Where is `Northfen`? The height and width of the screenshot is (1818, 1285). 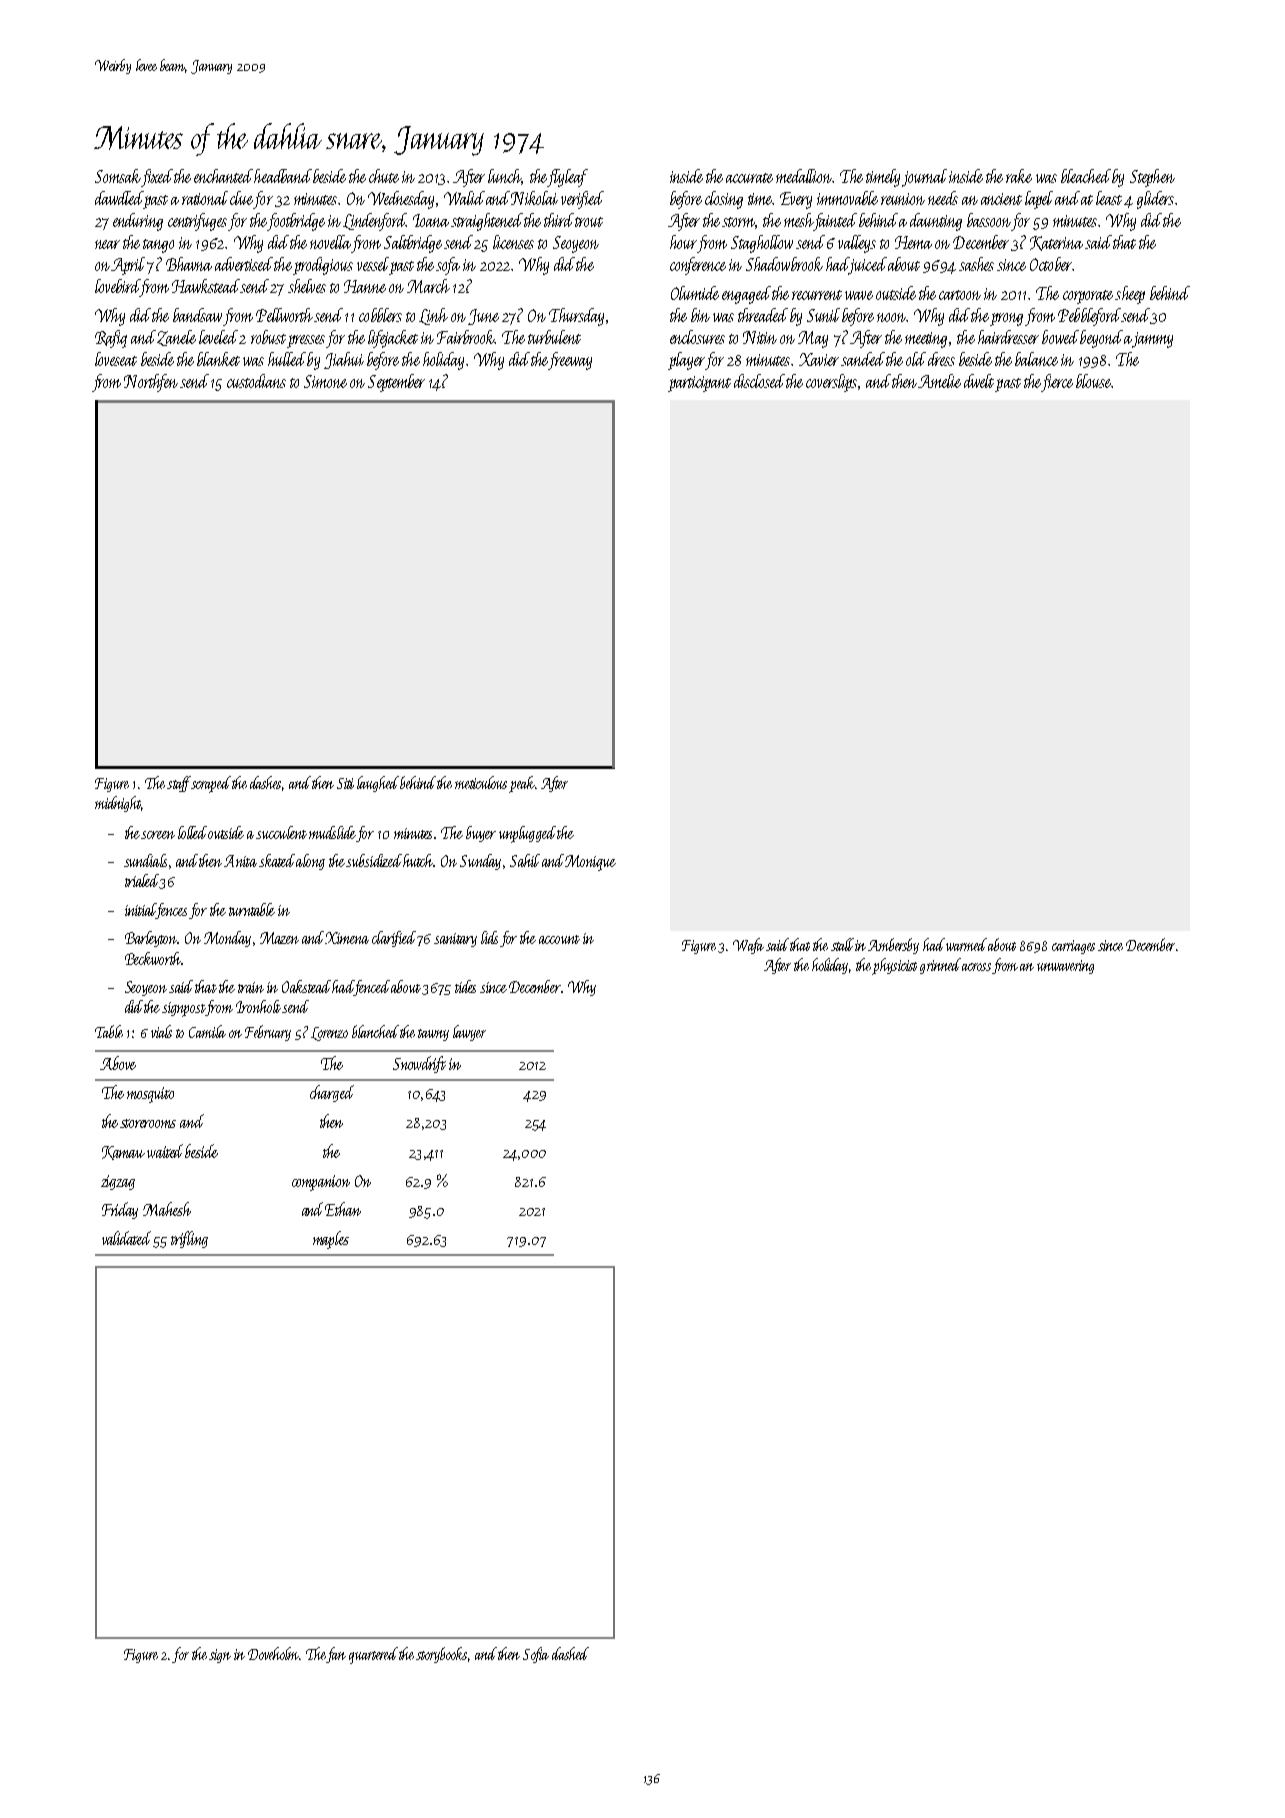 Northfen is located at coordinates (151, 383).
